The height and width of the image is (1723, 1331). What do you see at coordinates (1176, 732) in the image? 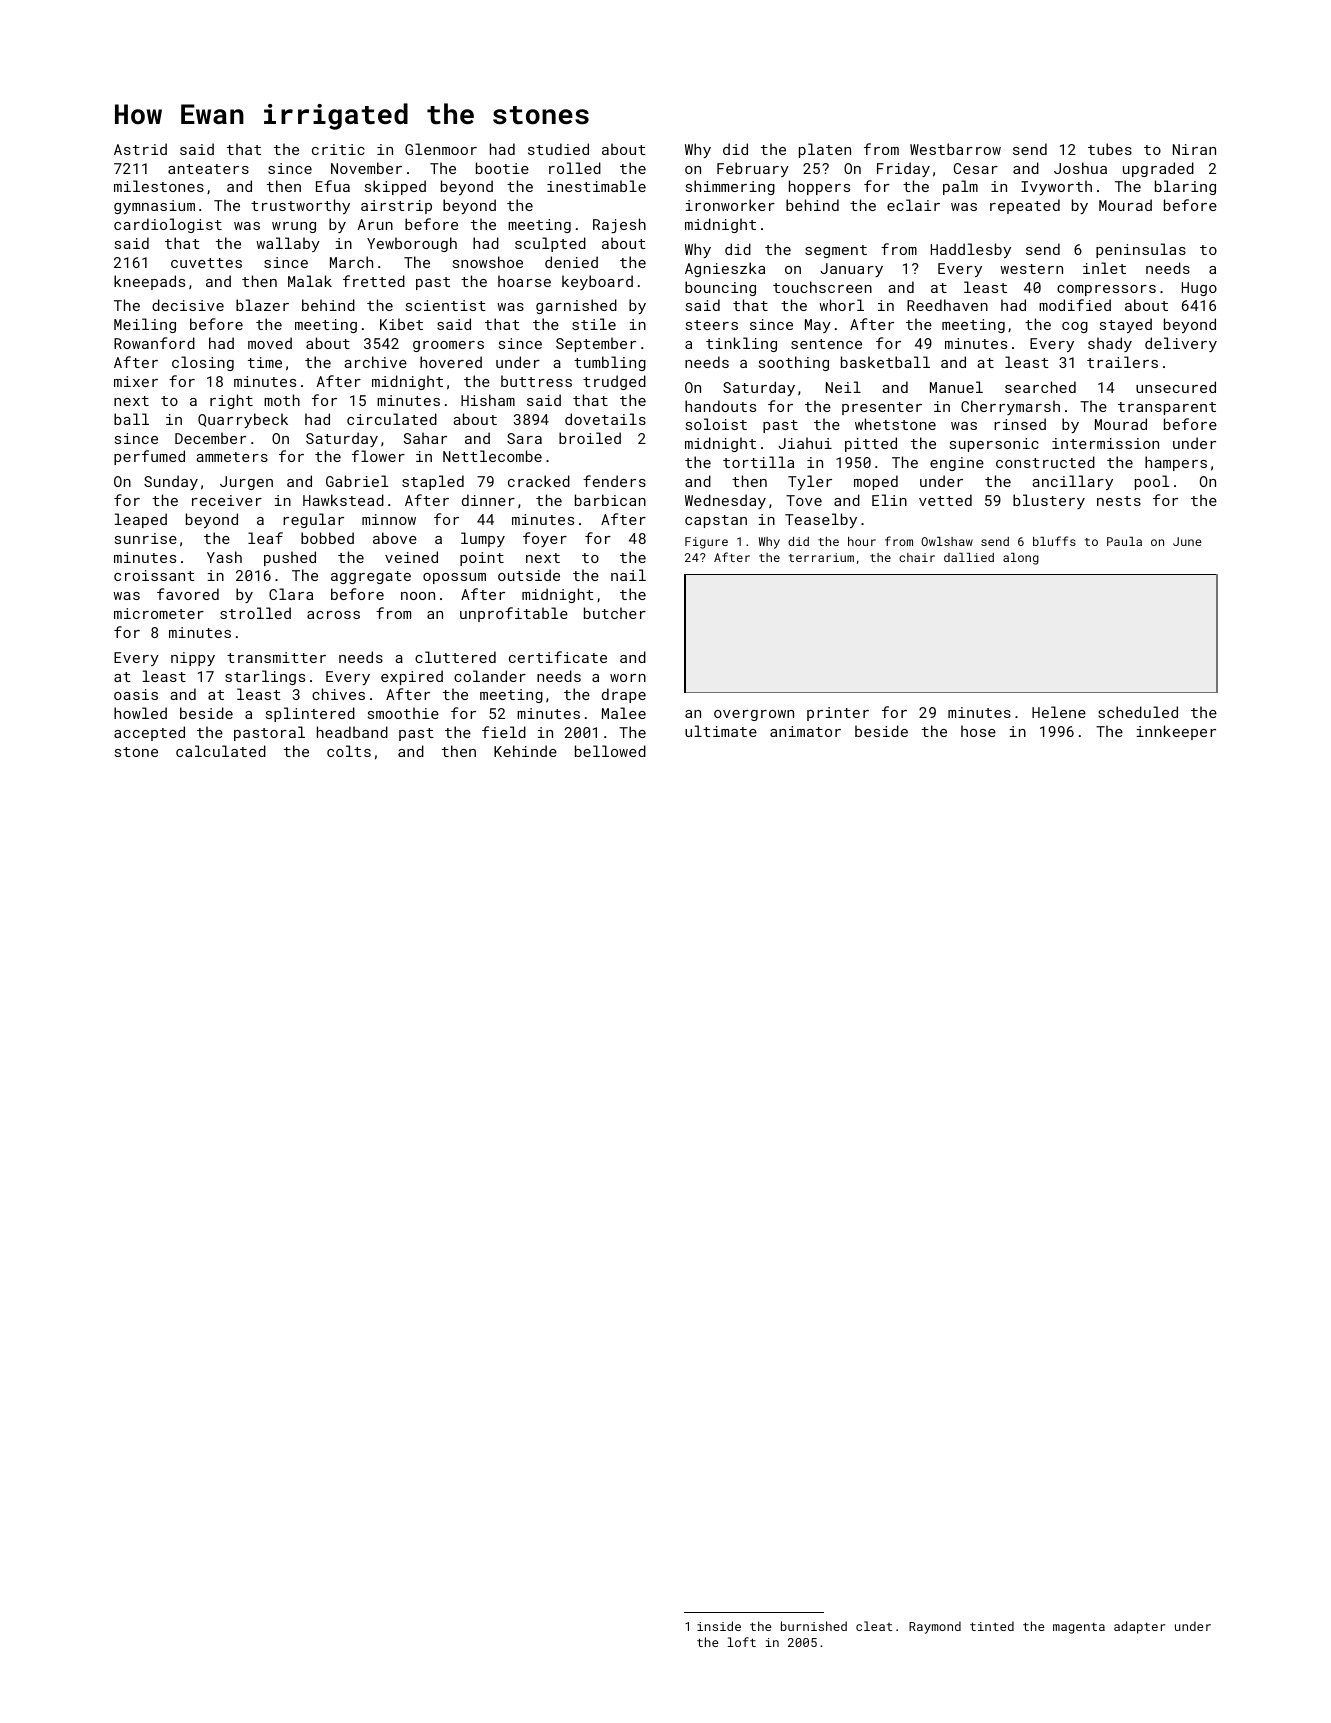
I see `innkeeper` at bounding box center [1176, 732].
